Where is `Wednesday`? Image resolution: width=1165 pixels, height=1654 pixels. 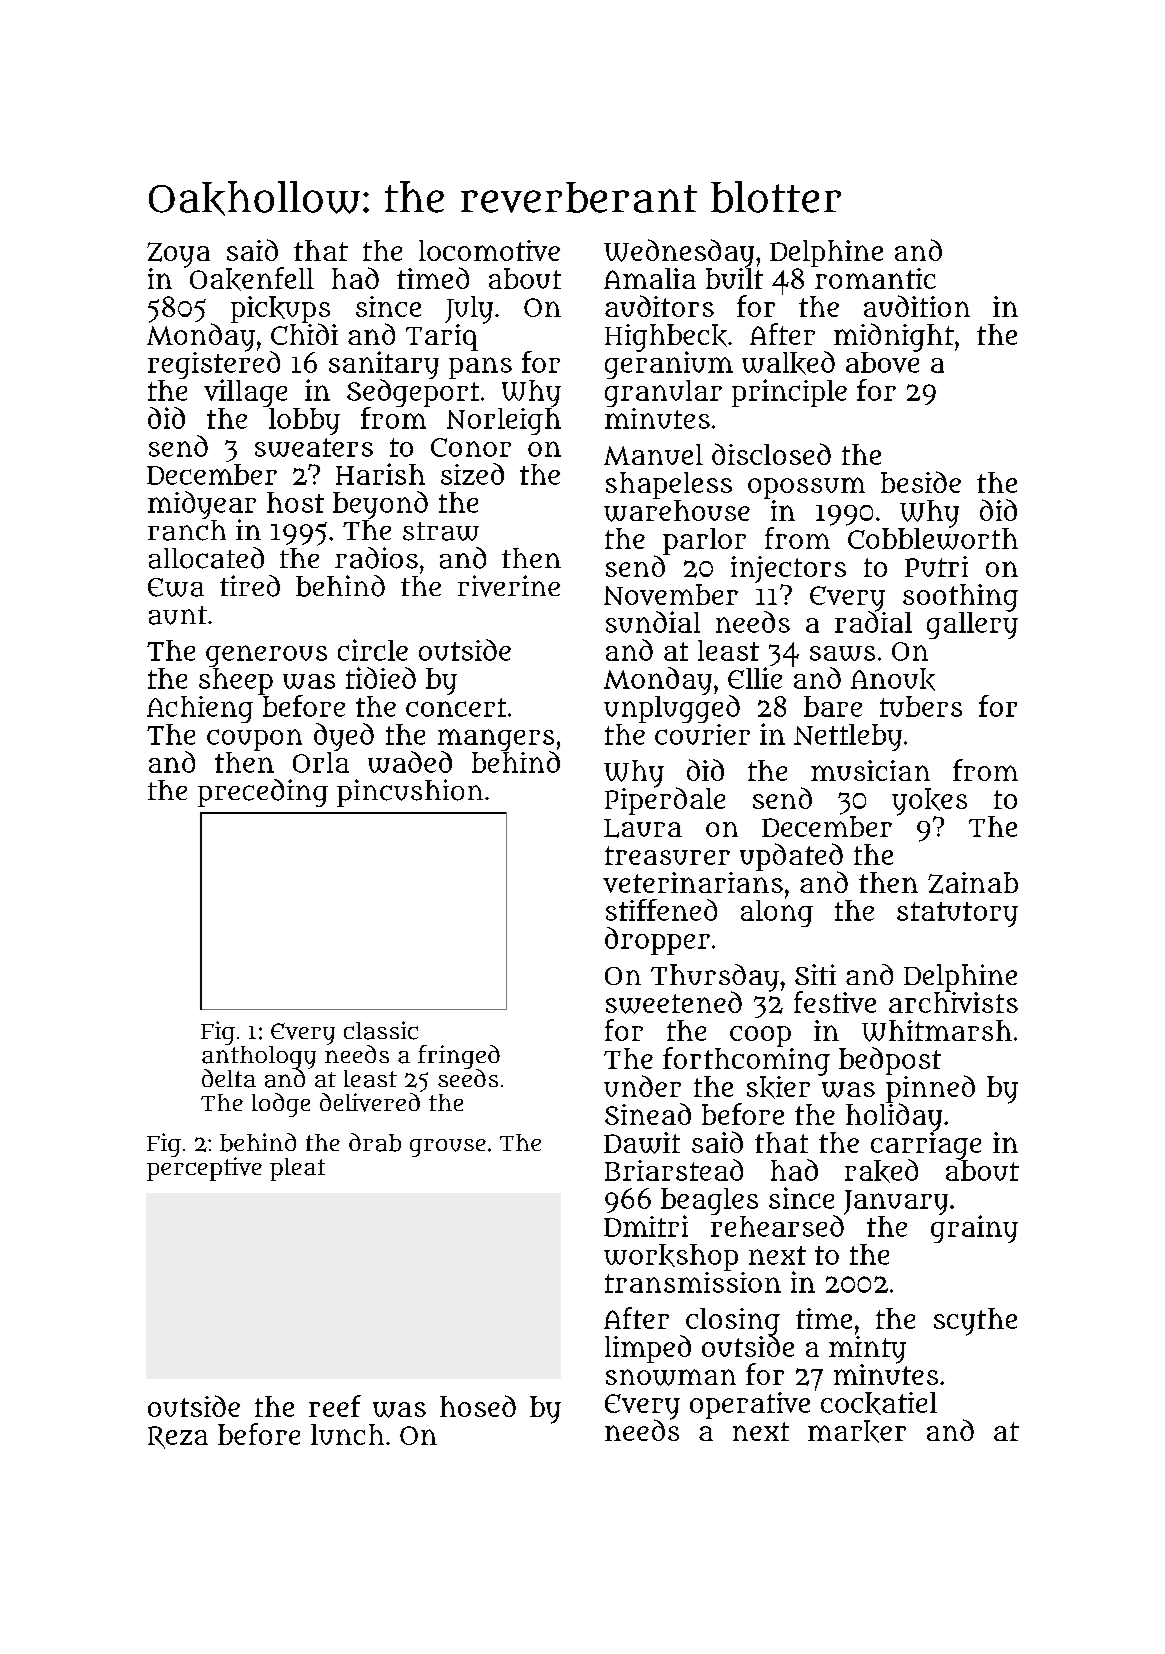
Wednesday is located at coordinates (679, 253).
